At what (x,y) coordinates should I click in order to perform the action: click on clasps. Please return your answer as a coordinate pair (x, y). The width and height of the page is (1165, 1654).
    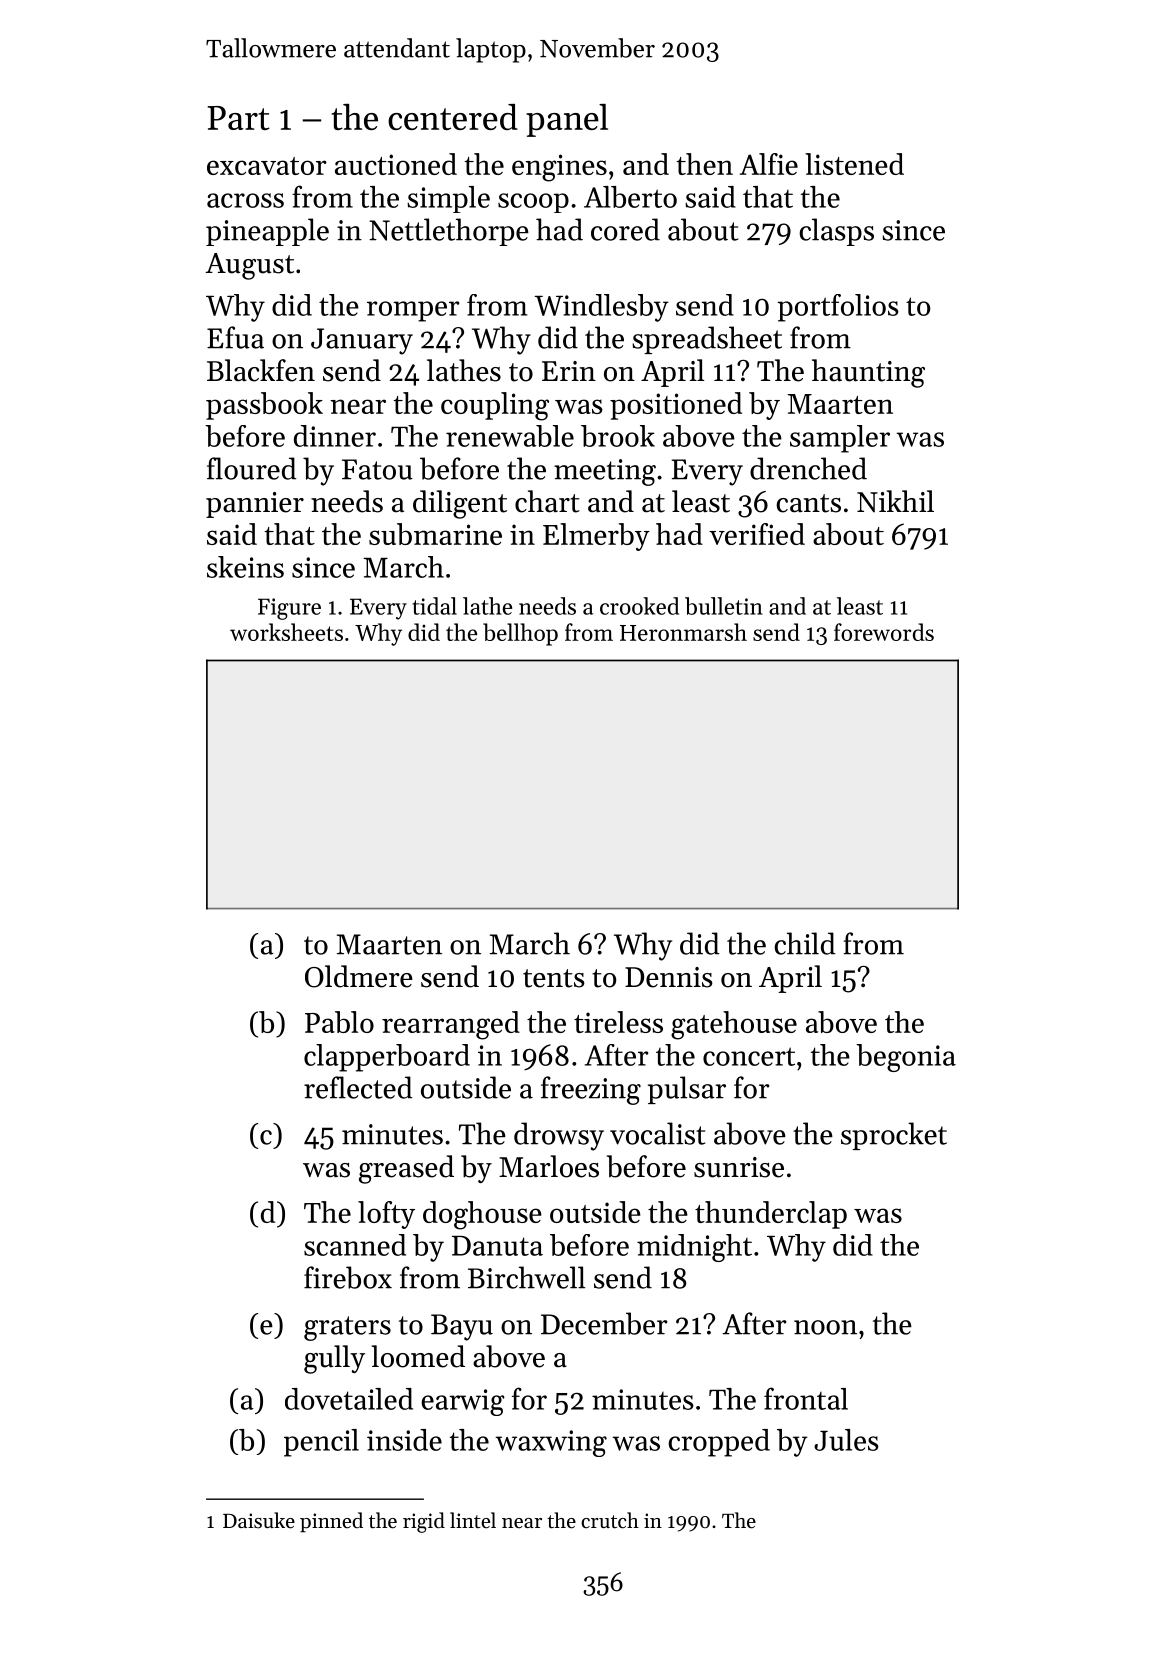
    Looking at the image, I should click on (836, 232).
